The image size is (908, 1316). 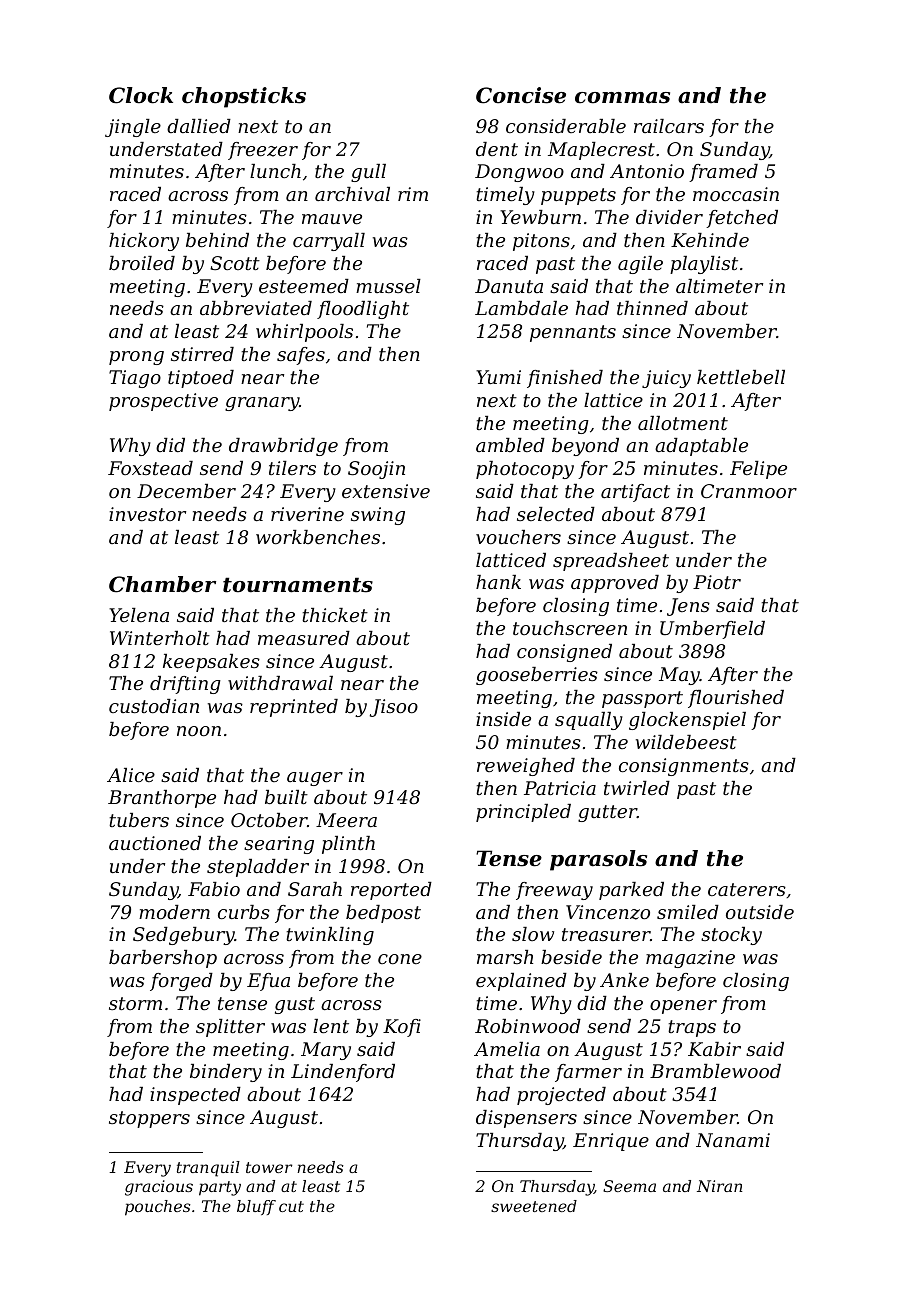 What do you see at coordinates (141, 95) in the screenshot?
I see `Clock` at bounding box center [141, 95].
